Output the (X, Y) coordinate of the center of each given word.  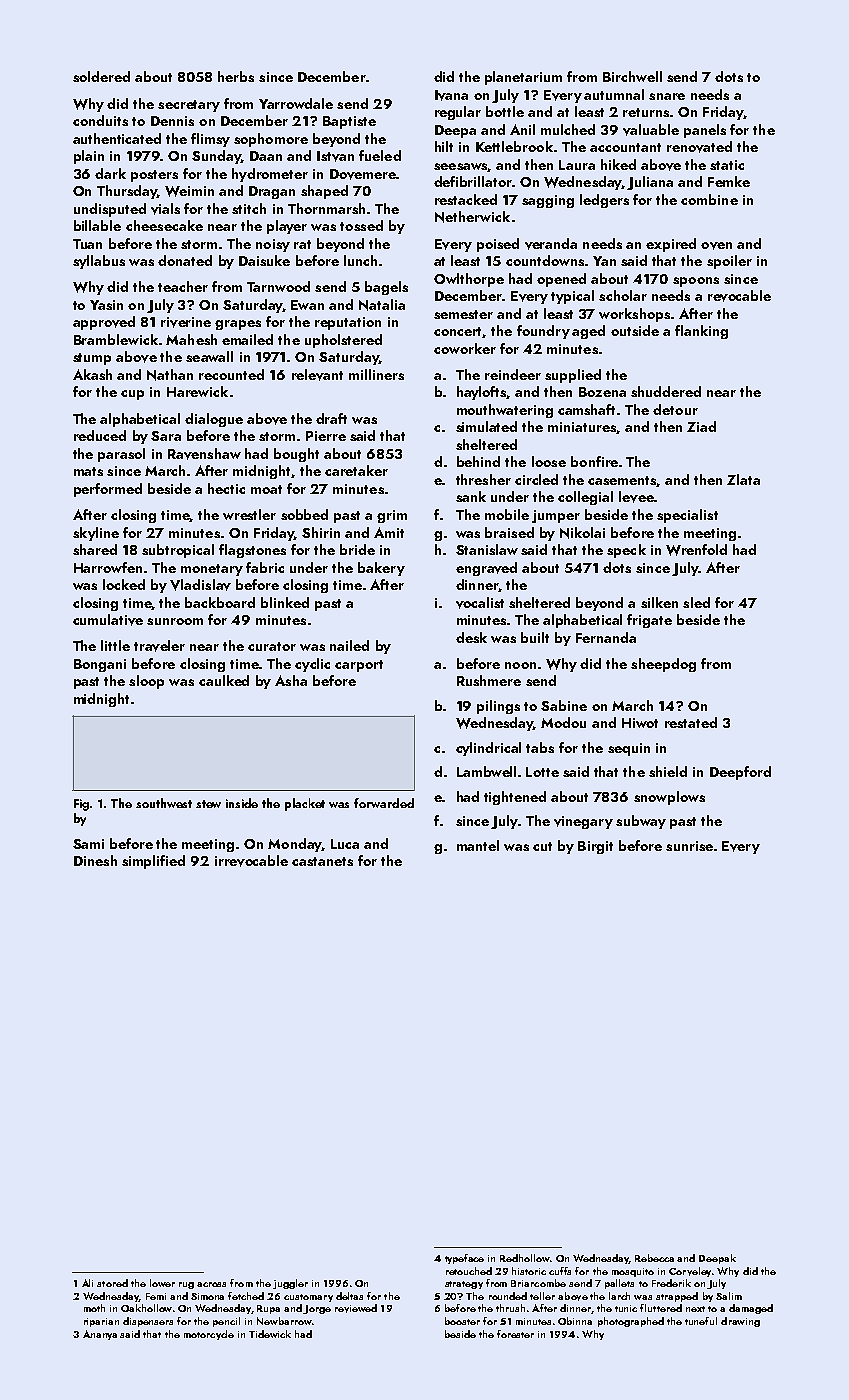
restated (691, 722)
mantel (478, 845)
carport (359, 666)
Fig (81, 805)
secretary (189, 106)
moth (94, 1308)
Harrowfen (108, 567)
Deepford (740, 773)
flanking (701, 332)
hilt (444, 146)
